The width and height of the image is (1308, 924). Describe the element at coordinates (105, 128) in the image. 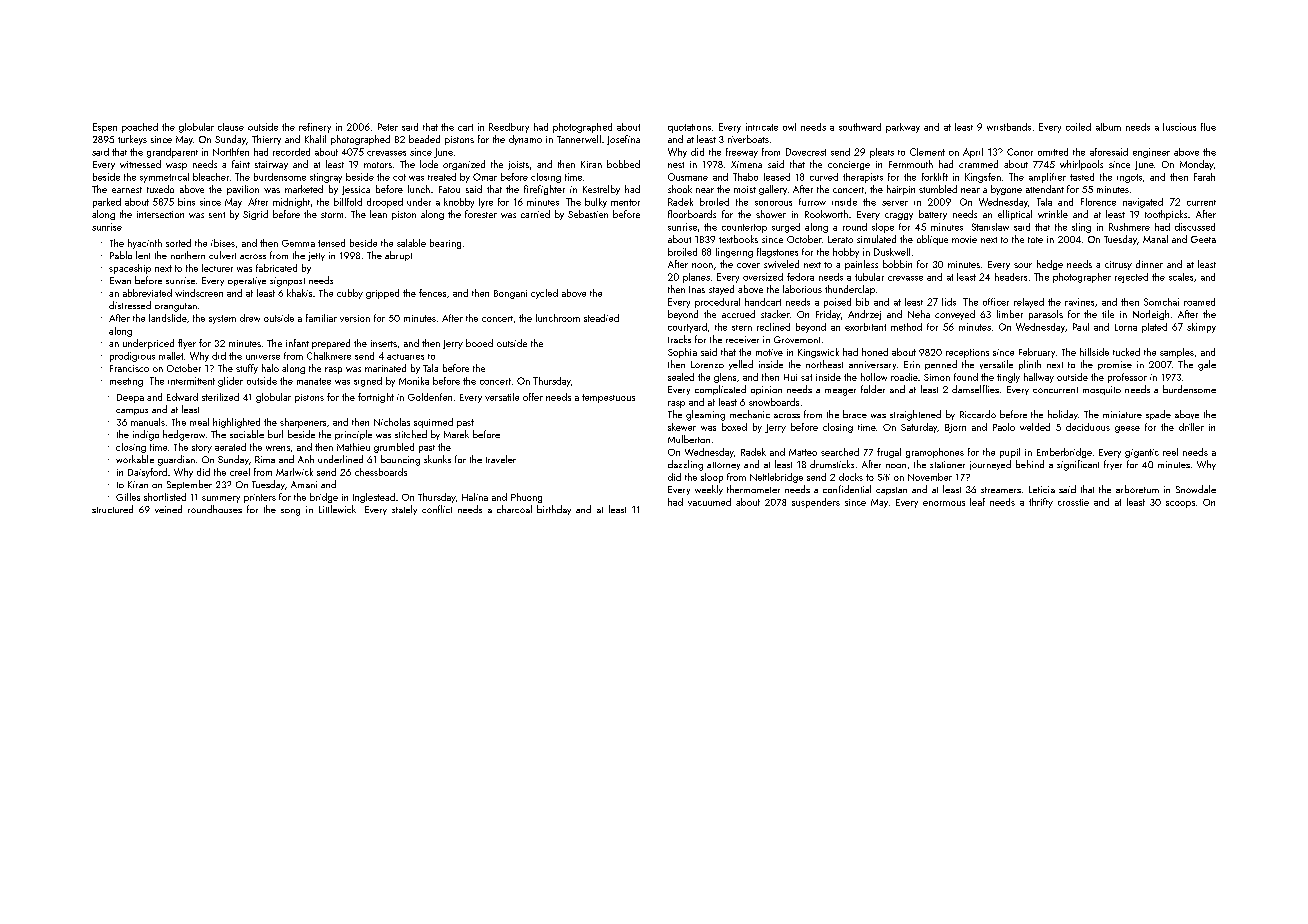

I see `Espen` at that location.
